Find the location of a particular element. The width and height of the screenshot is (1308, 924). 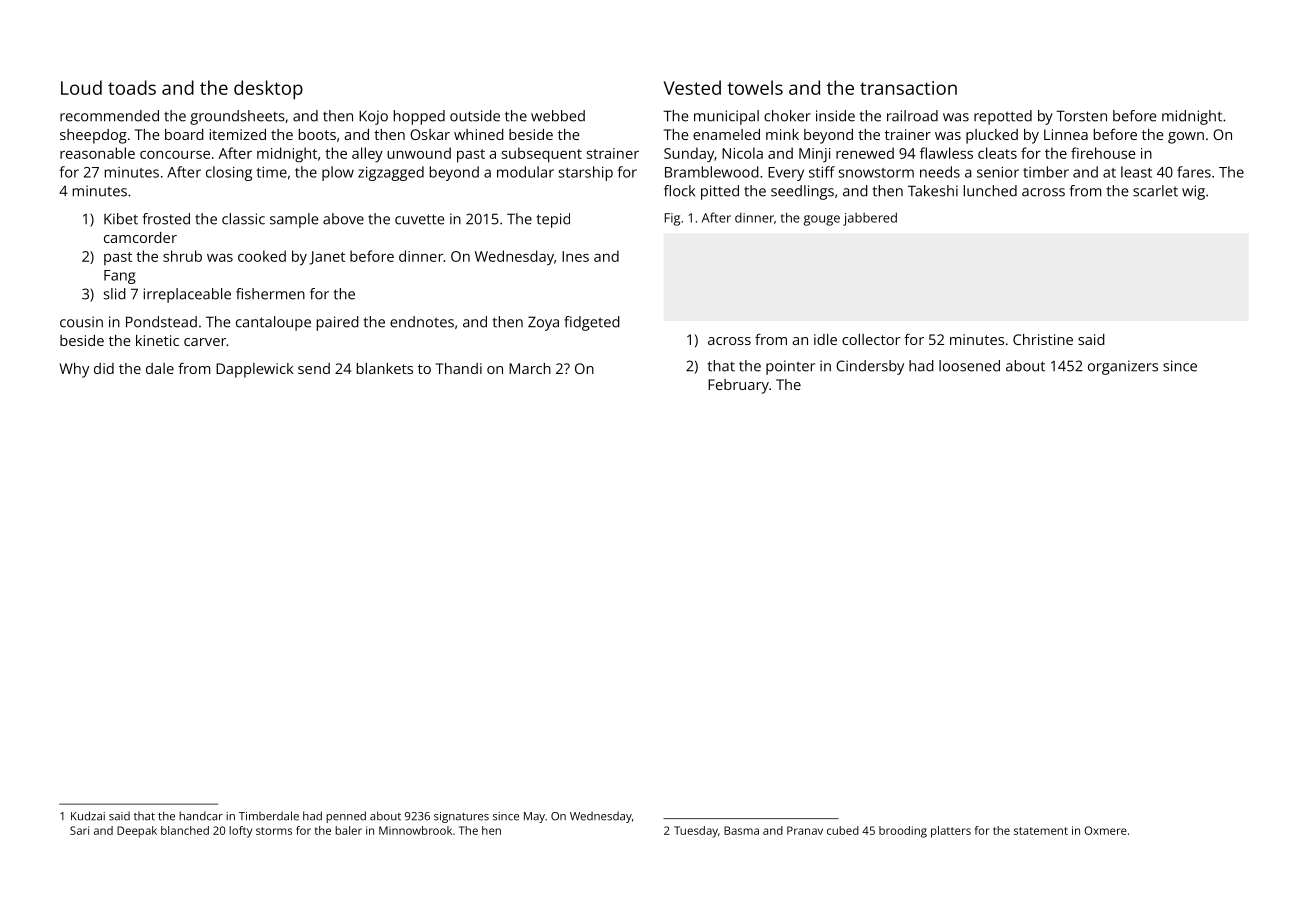

February is located at coordinates (738, 386).
